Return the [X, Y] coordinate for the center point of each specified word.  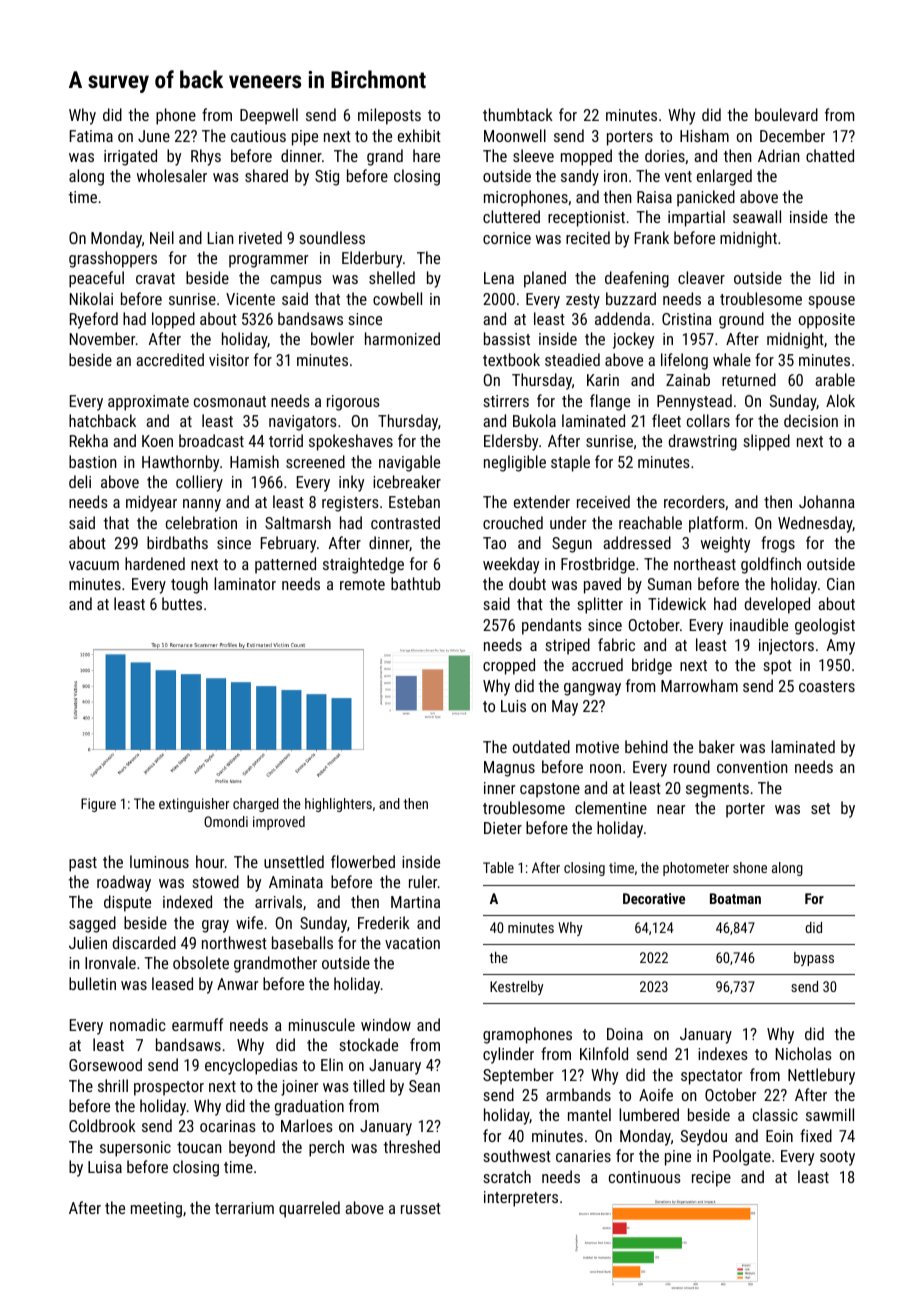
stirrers [506, 401]
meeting [156, 1210]
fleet [666, 420]
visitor [229, 360]
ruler [423, 881]
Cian [841, 584]
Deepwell [269, 116]
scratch [507, 1176]
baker [717, 746]
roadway [124, 883]
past [83, 864]
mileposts [389, 116]
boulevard [786, 114]
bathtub [415, 583]
